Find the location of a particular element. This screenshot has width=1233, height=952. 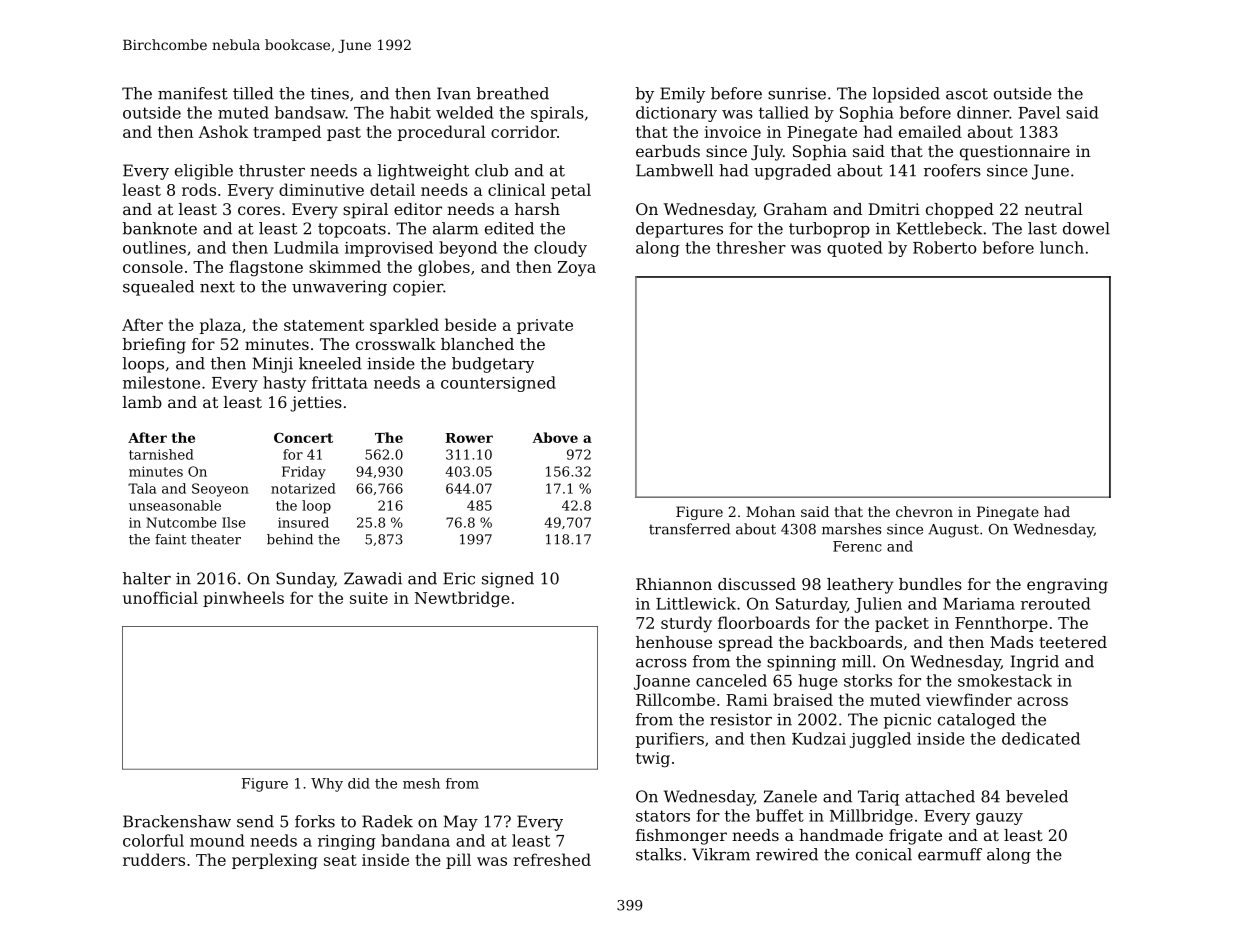

ascot is located at coordinates (967, 94).
